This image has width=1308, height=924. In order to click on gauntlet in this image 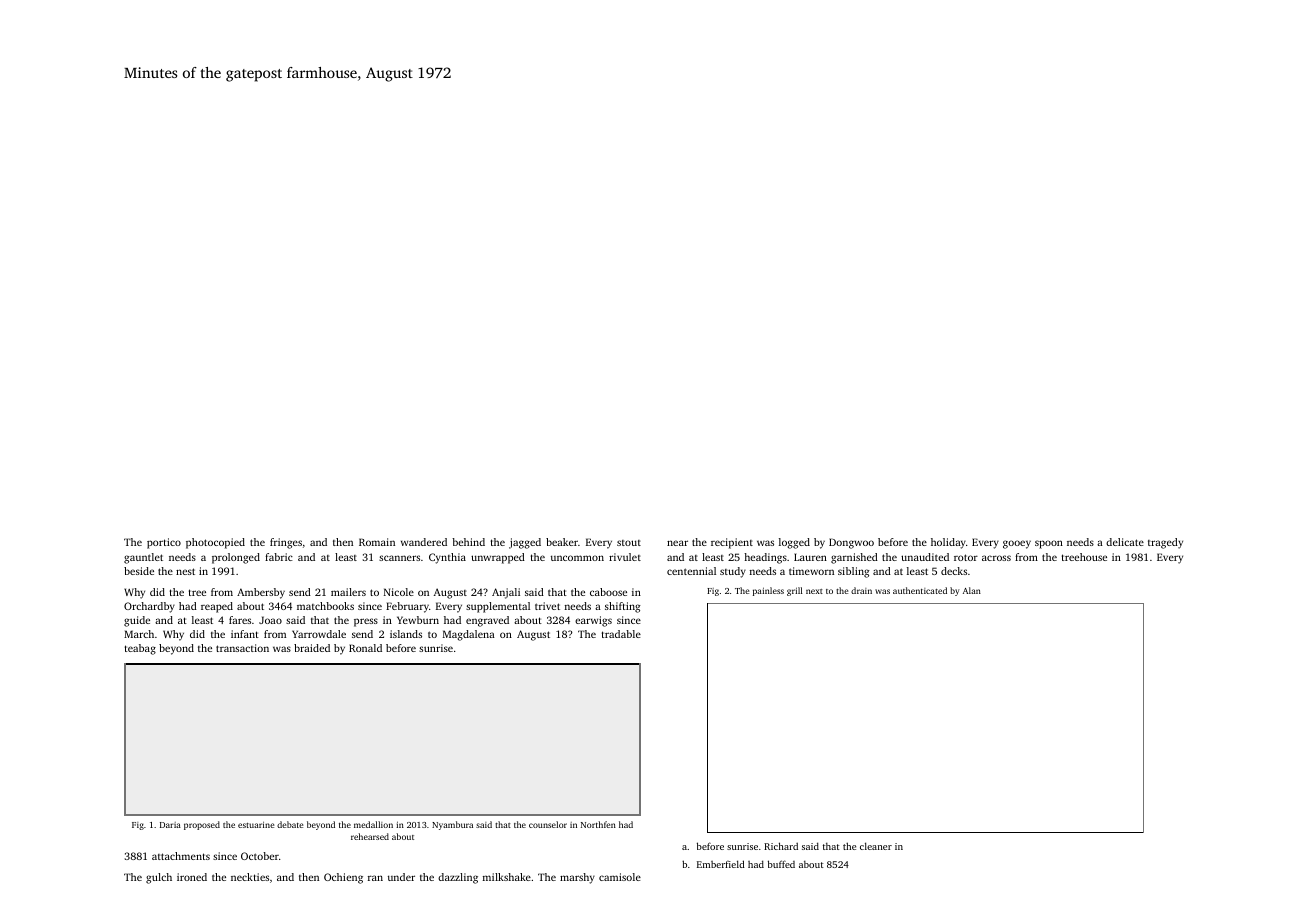, I will do `click(143, 558)`.
